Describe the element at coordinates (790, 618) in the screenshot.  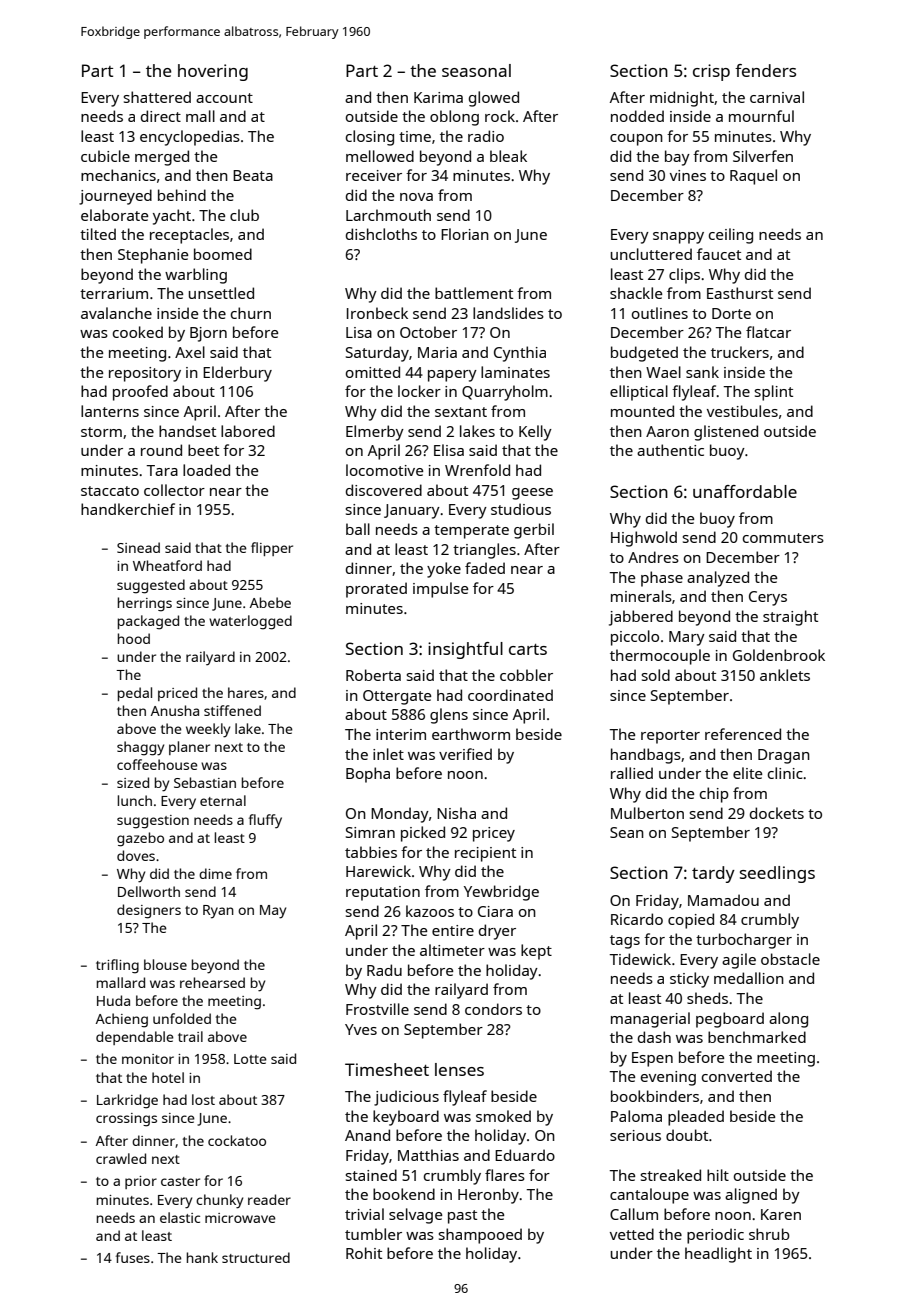
I see `straight` at that location.
